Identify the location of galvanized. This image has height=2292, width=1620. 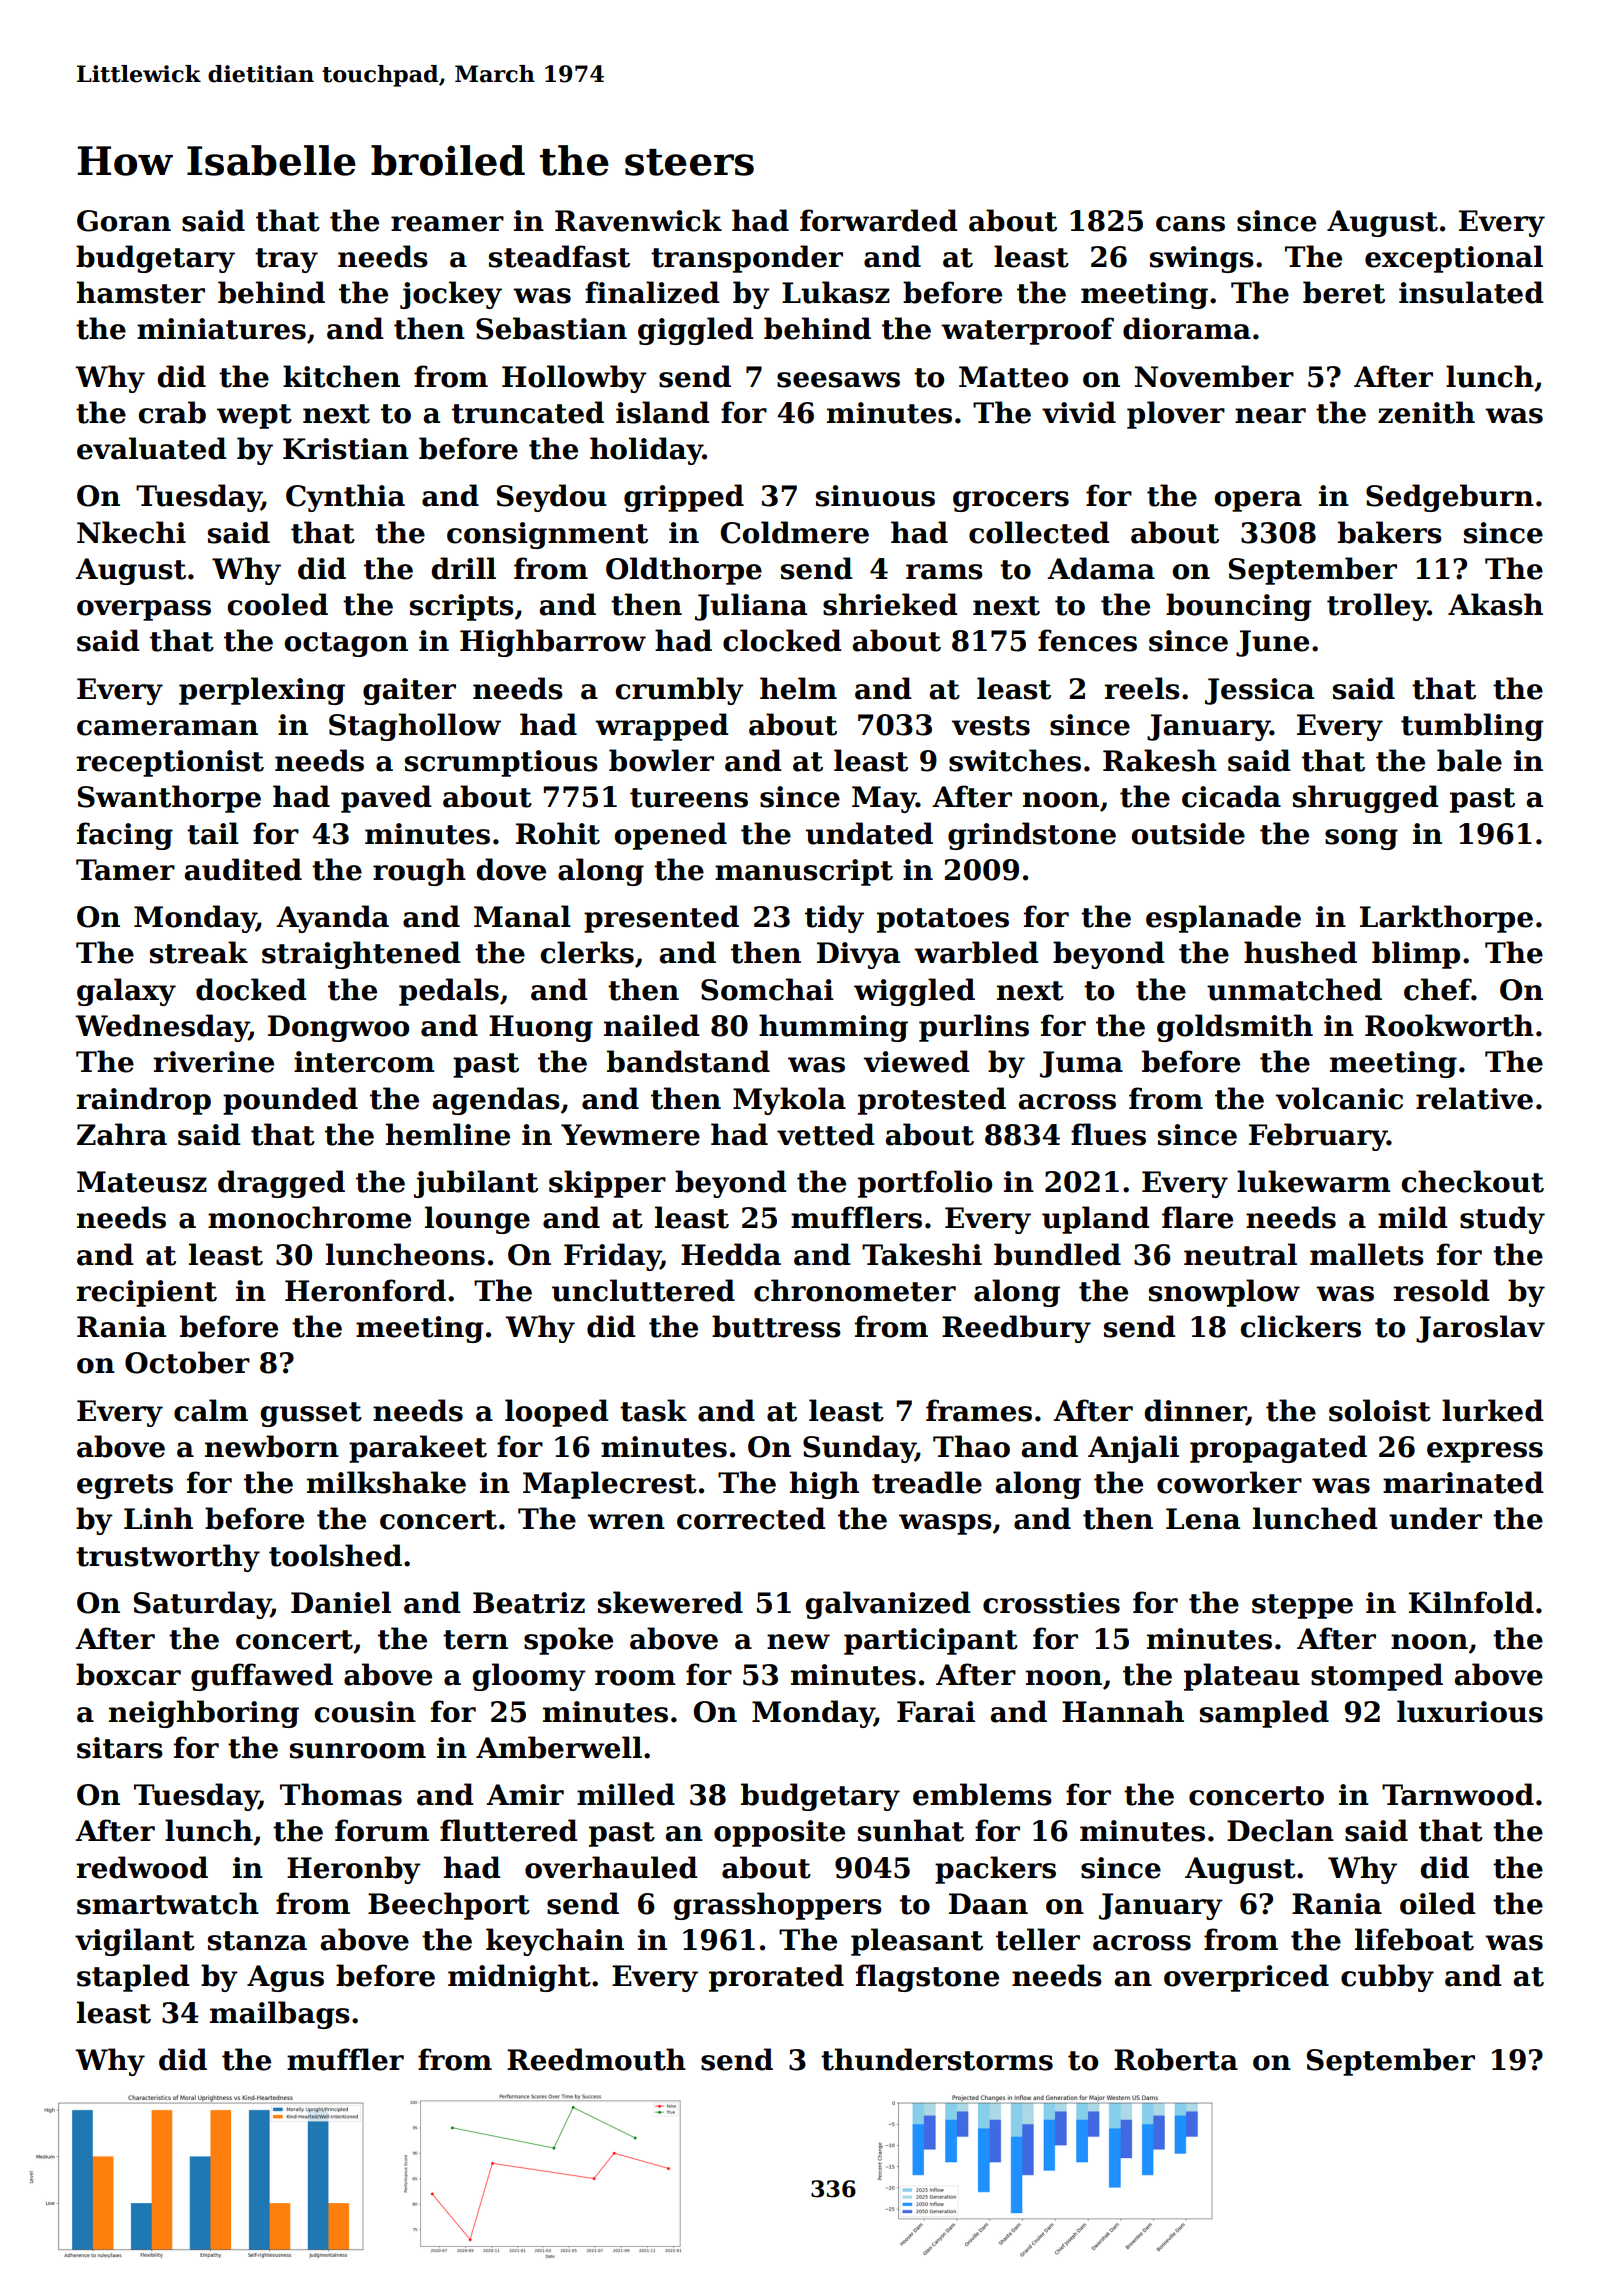
(888, 1605).
